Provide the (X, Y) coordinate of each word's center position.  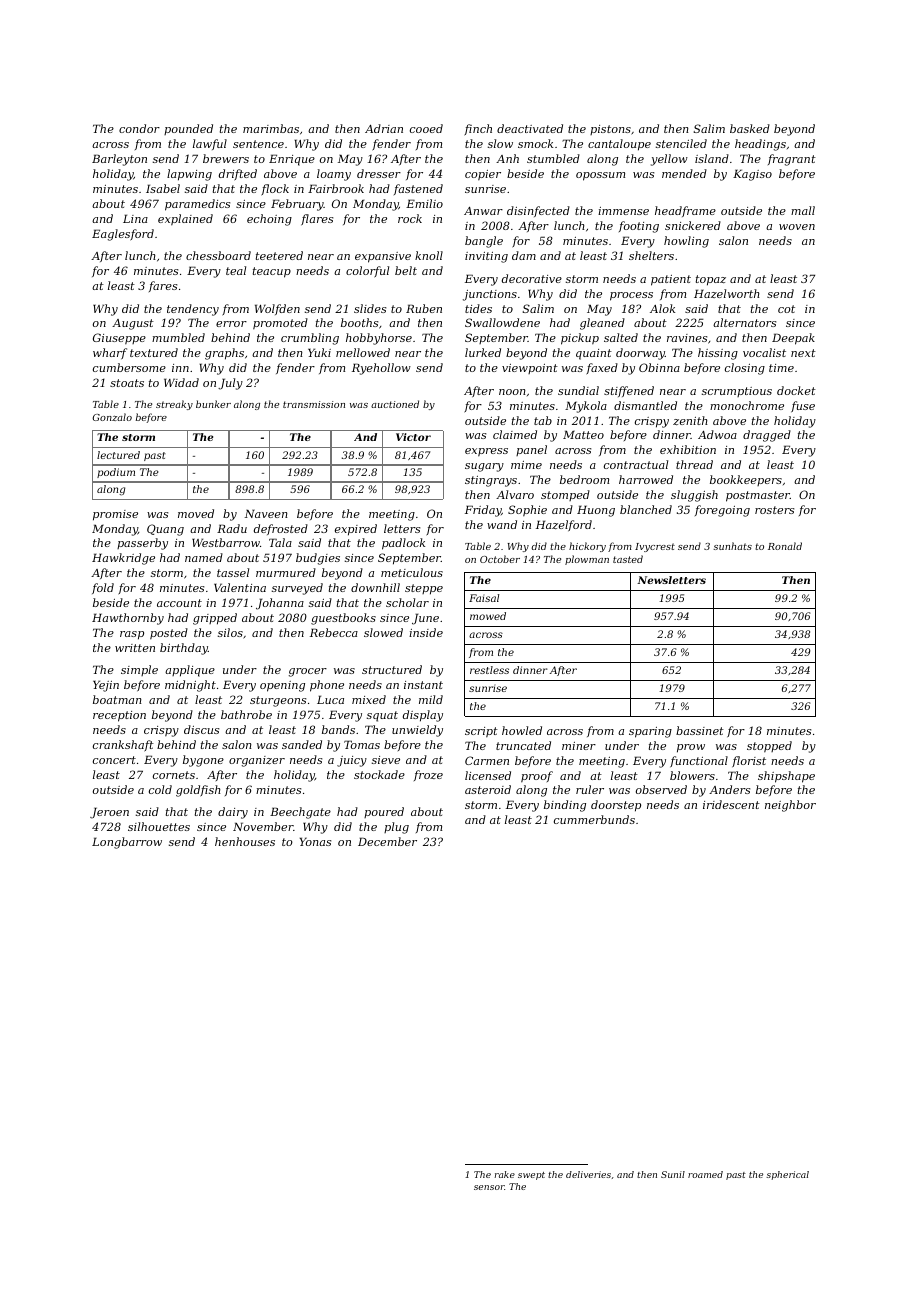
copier (483, 175)
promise (115, 515)
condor (139, 128)
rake (505, 1174)
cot (786, 309)
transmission (314, 404)
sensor (489, 1187)
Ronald (785, 546)
